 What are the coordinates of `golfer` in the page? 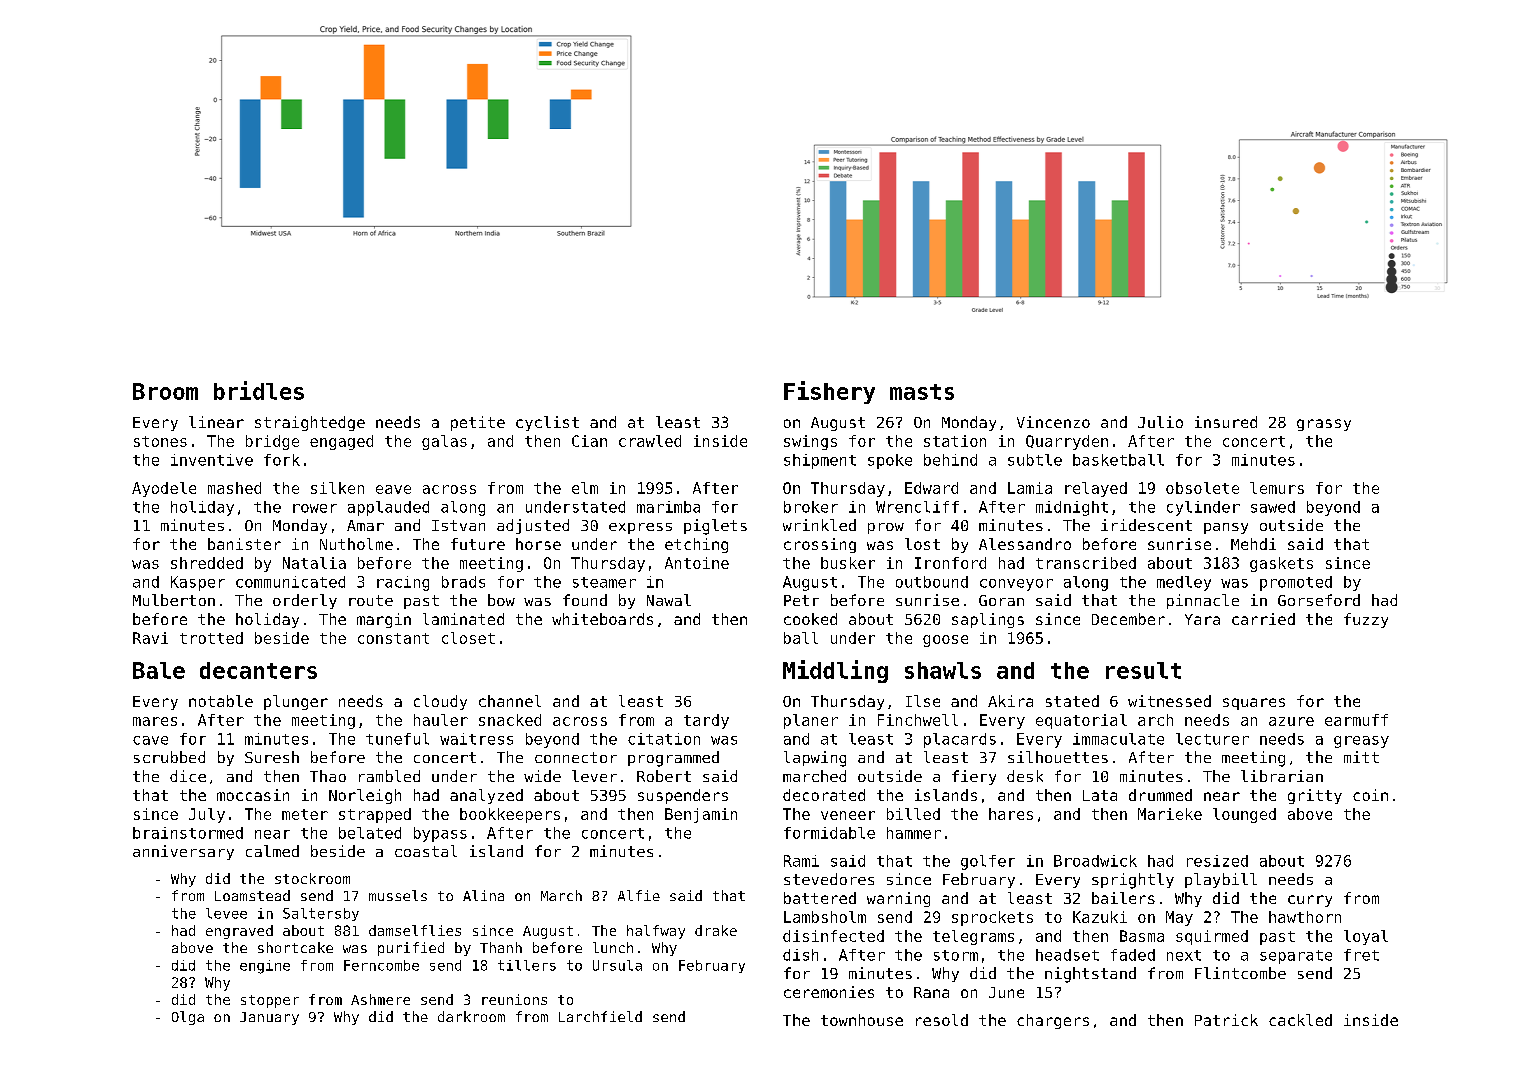 It's located at (988, 862).
